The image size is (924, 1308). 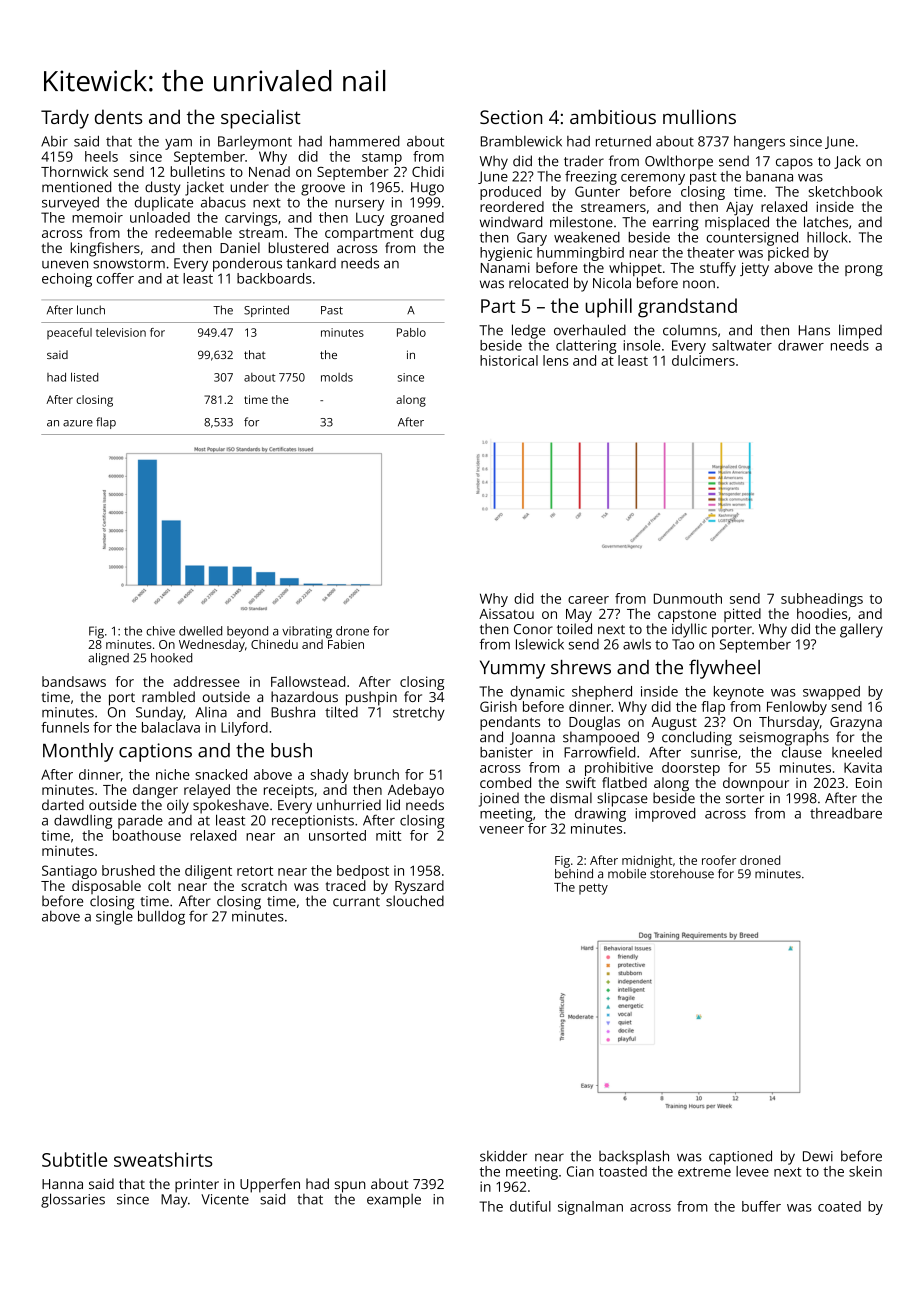 What do you see at coordinates (163, 1159) in the screenshot?
I see `sweatshirts` at bounding box center [163, 1159].
